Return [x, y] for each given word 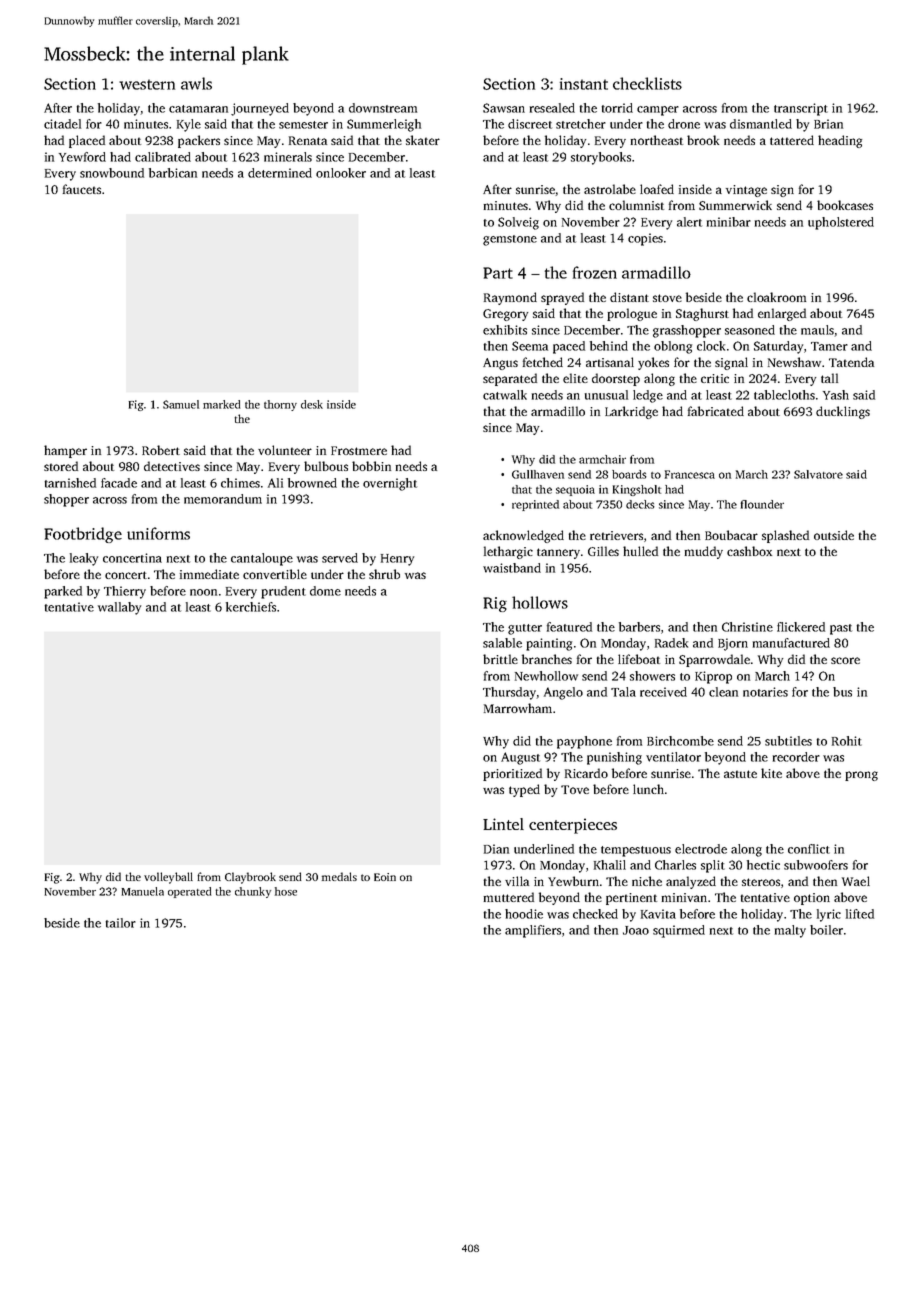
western [147, 84]
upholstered [841, 223]
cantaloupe [262, 559]
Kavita [658, 914]
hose [286, 891]
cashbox [749, 551]
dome [325, 591]
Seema [530, 346]
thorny [280, 405]
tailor [121, 923]
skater [423, 140]
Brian [828, 124]
